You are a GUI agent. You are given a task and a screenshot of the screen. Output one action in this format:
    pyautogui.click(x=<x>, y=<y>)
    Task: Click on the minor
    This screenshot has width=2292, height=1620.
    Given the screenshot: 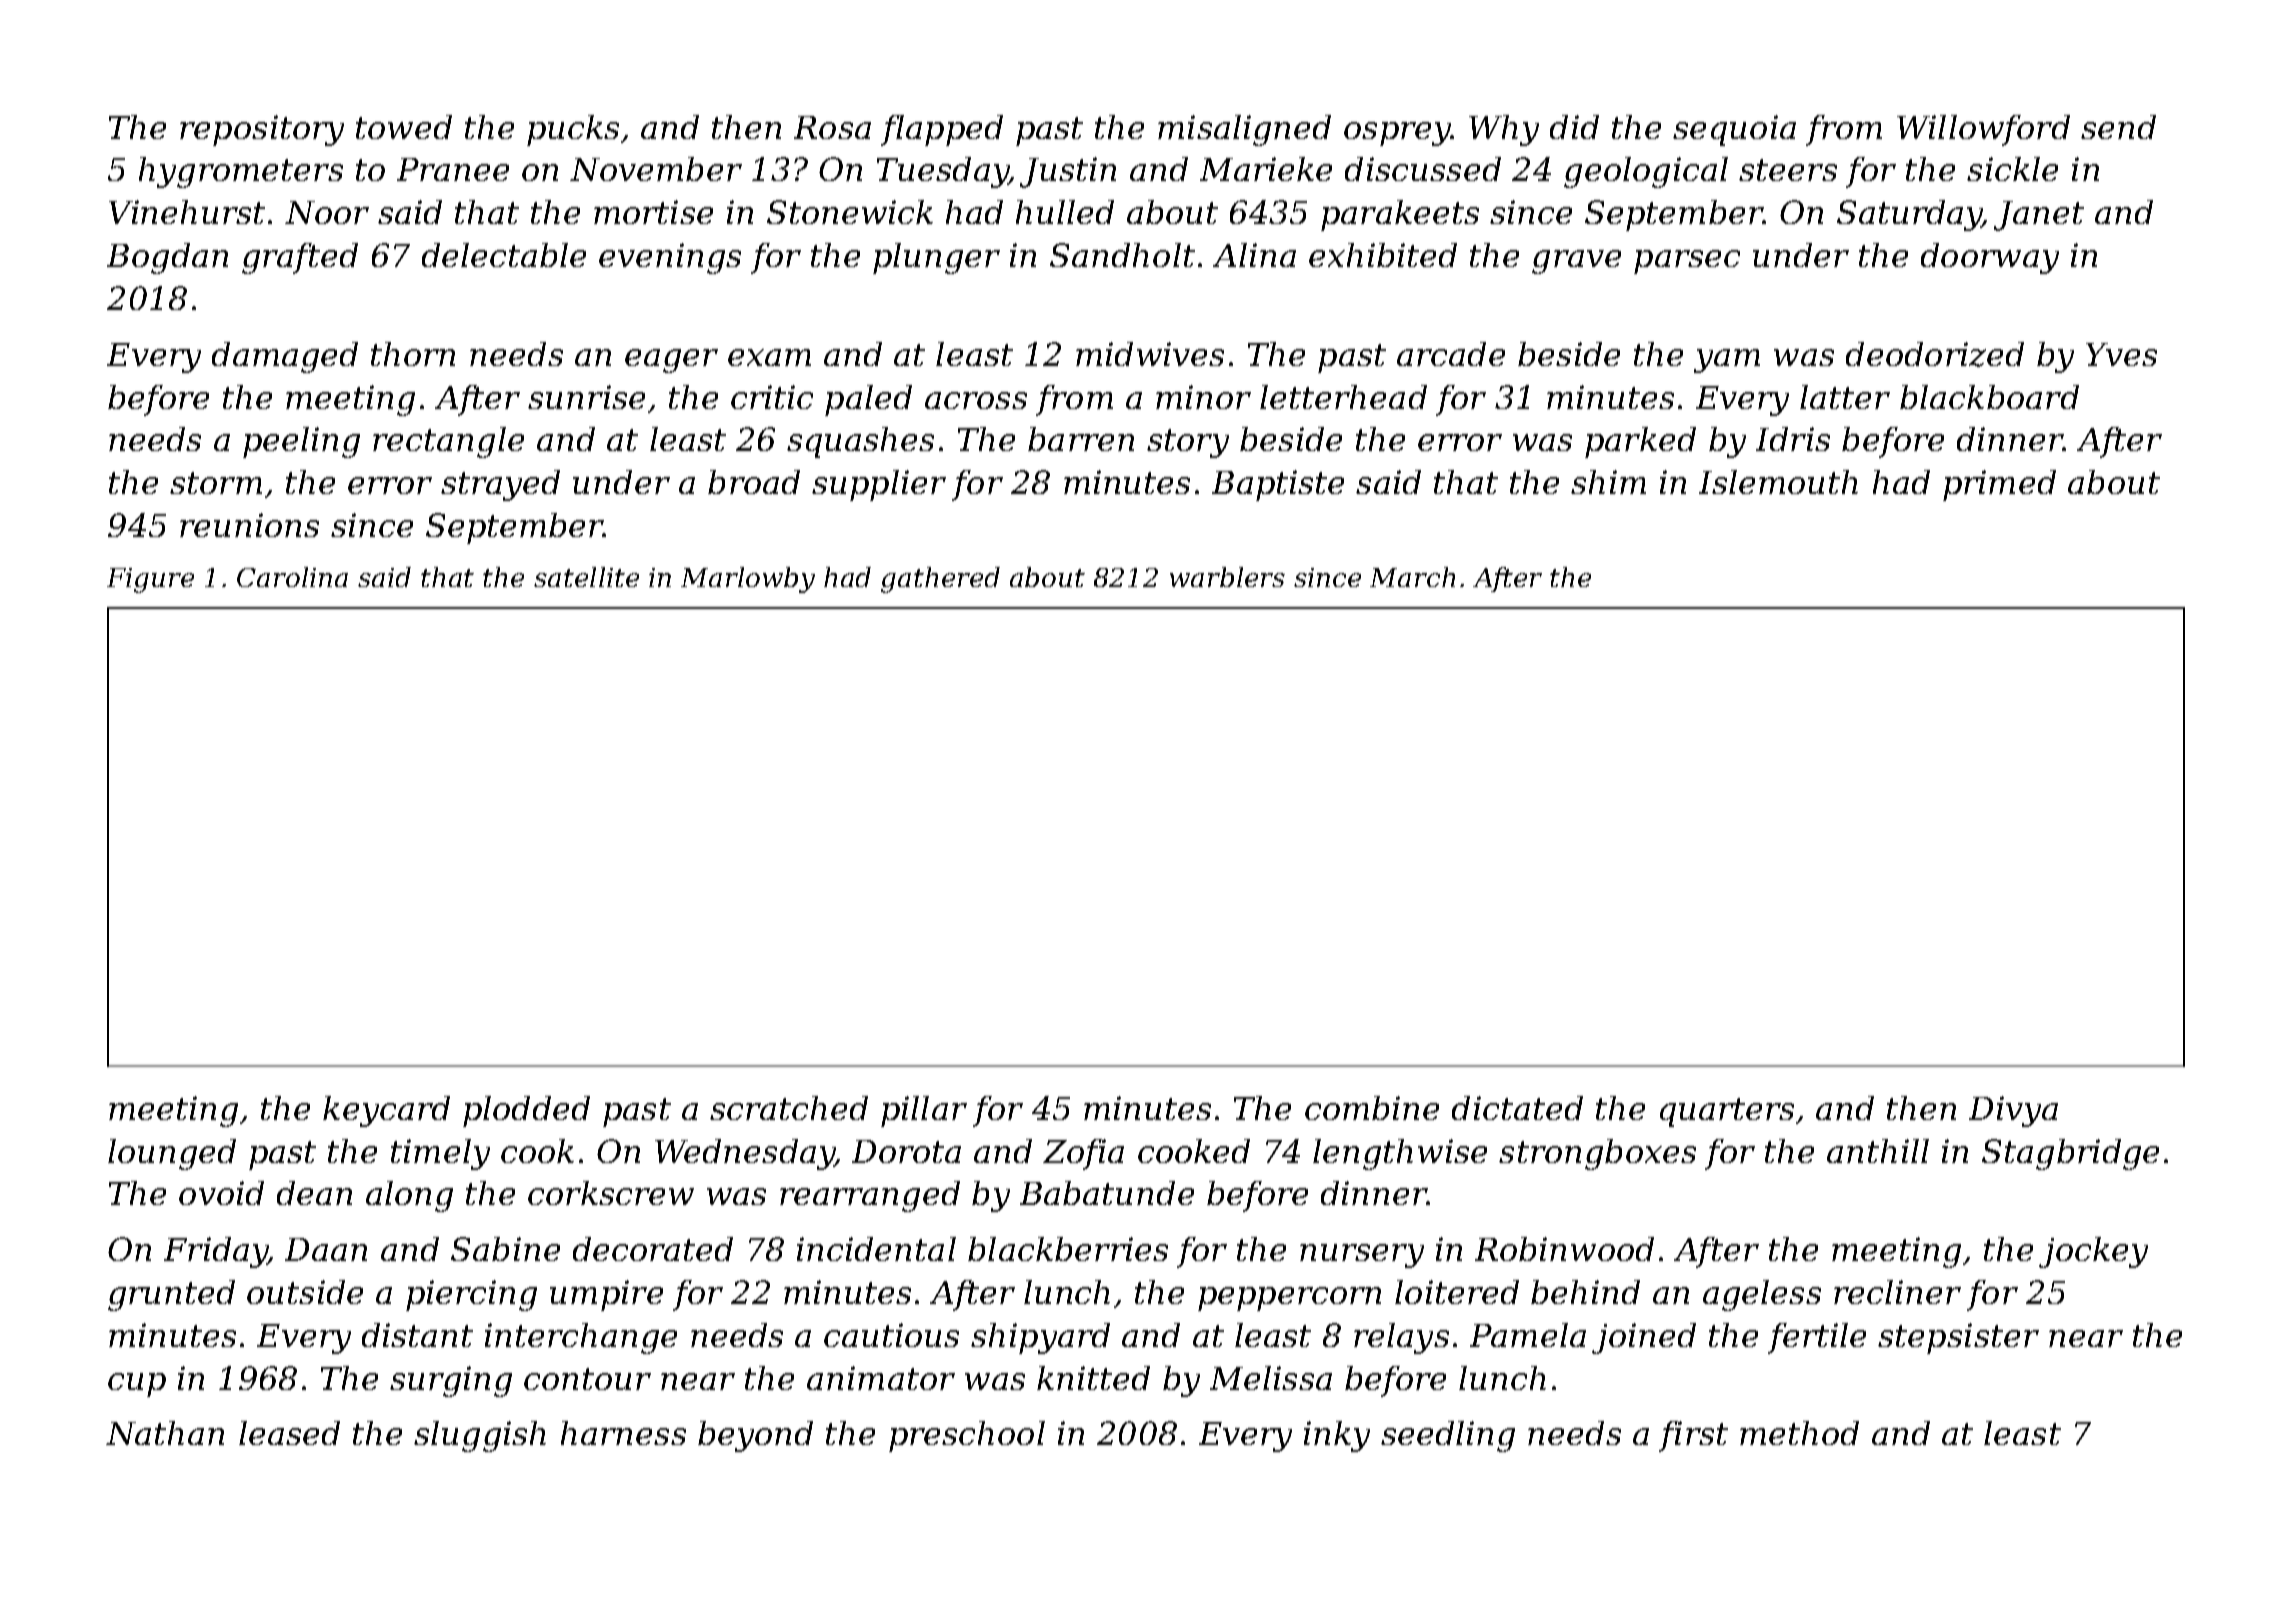 What is the action you would take?
    pyautogui.click(x=1203, y=397)
